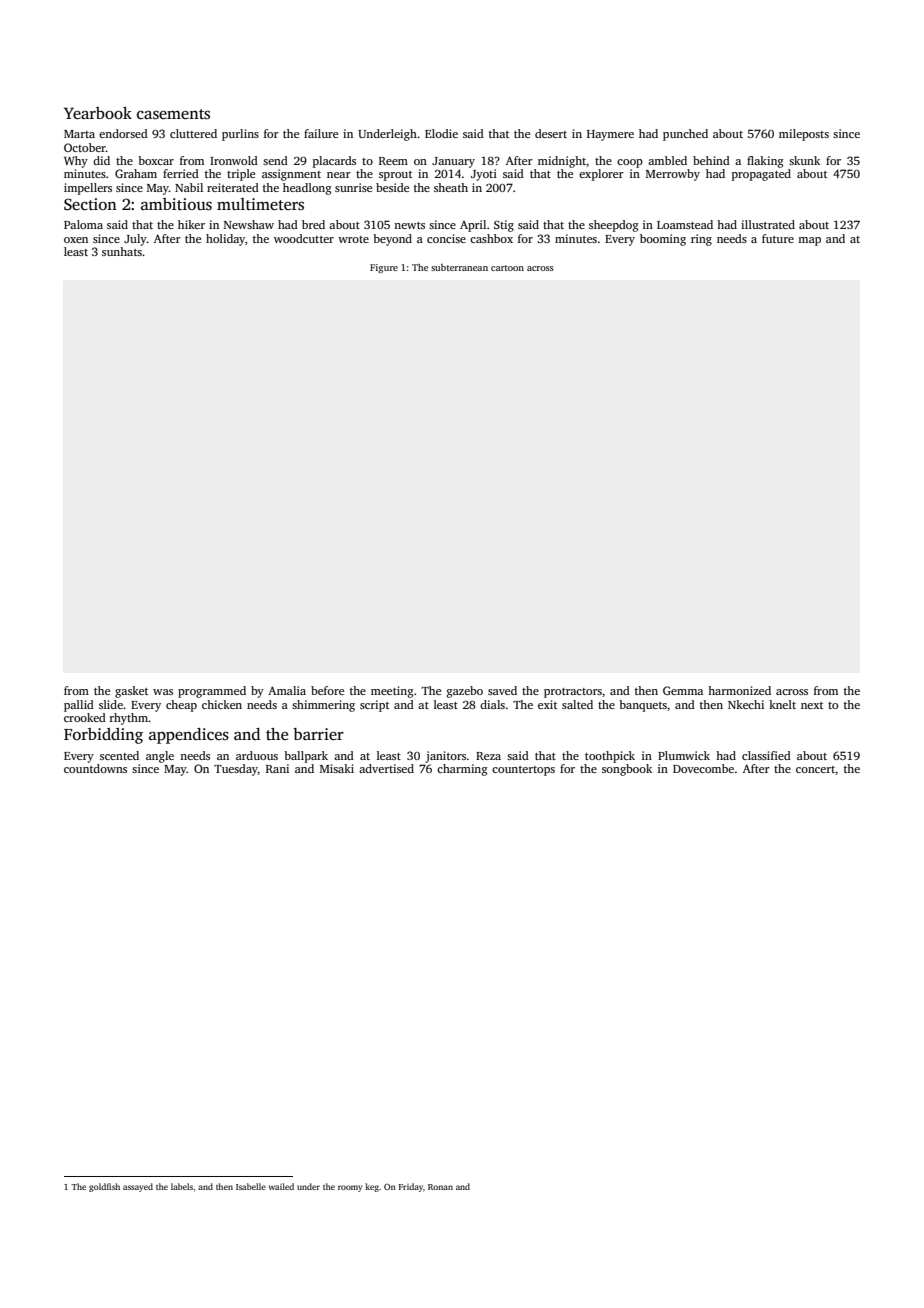 The width and height of the screenshot is (924, 1308). What do you see at coordinates (441, 133) in the screenshot?
I see `Elodie` at bounding box center [441, 133].
